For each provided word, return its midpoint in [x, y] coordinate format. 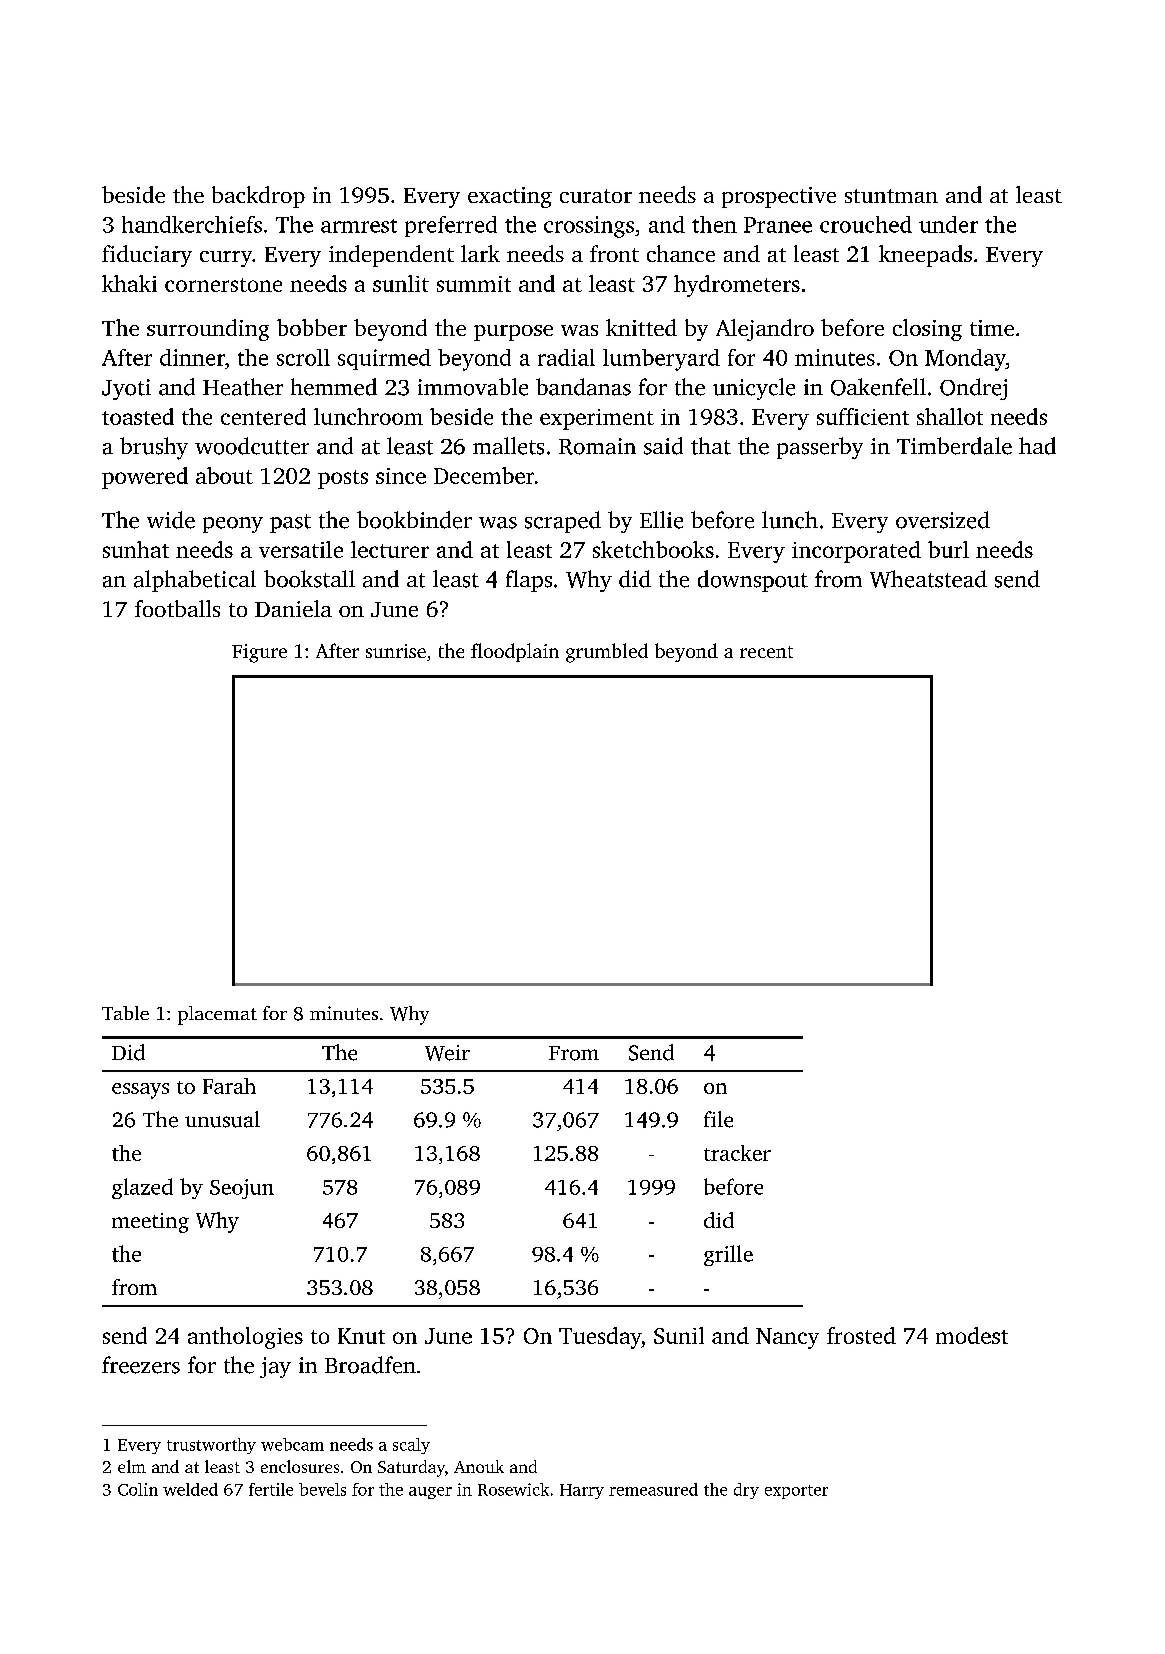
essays [140, 1091]
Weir [447, 1053]
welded [190, 1489]
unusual [222, 1119]
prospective [779, 197]
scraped [563, 522]
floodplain [515, 652]
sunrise [396, 651]
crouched [866, 224]
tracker [737, 1153]
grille [728, 1255]
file [718, 1119]
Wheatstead [928, 579]
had [1037, 446]
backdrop [258, 197]
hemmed [334, 387]
